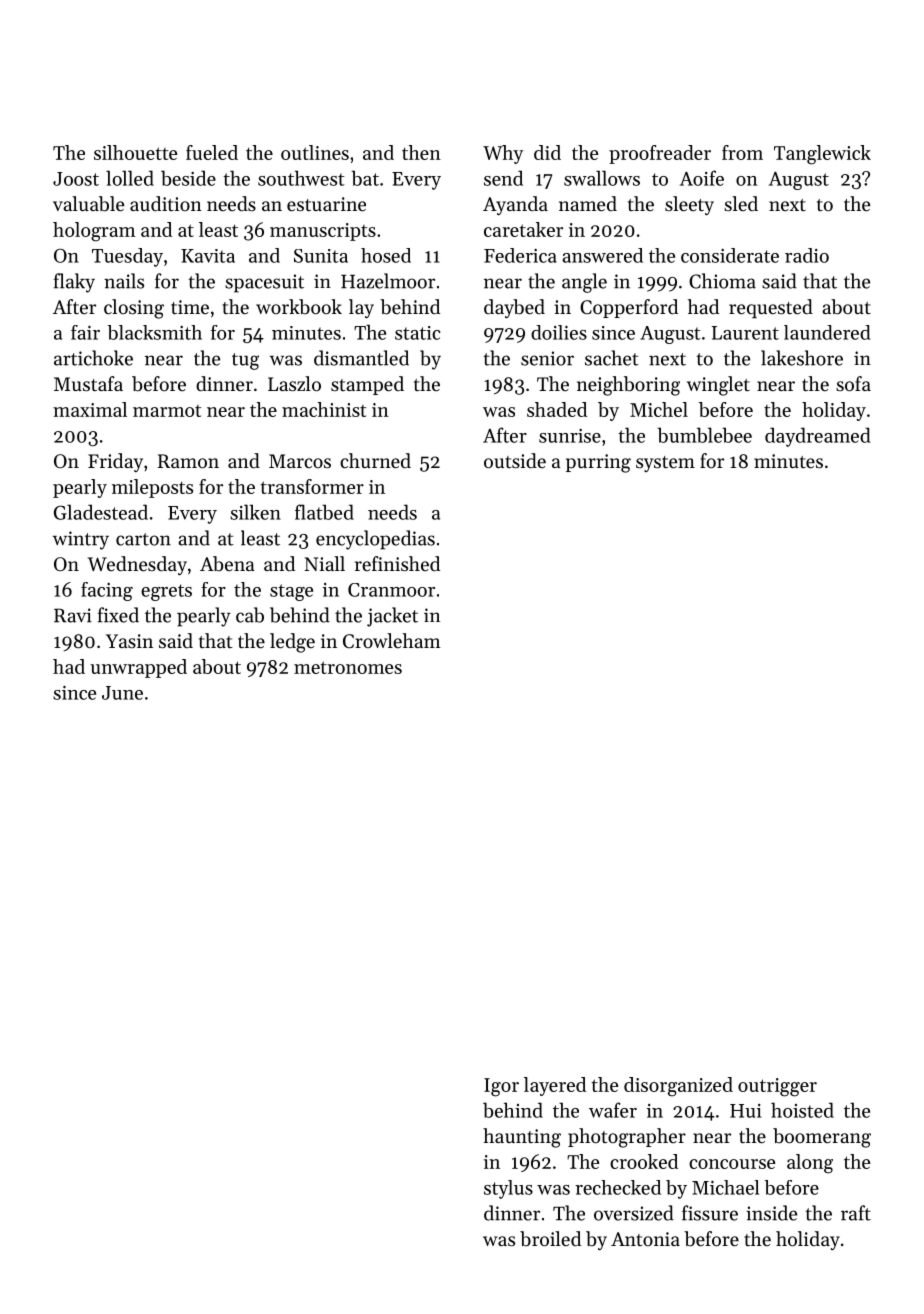  I want to click on silhouette, so click(135, 152).
